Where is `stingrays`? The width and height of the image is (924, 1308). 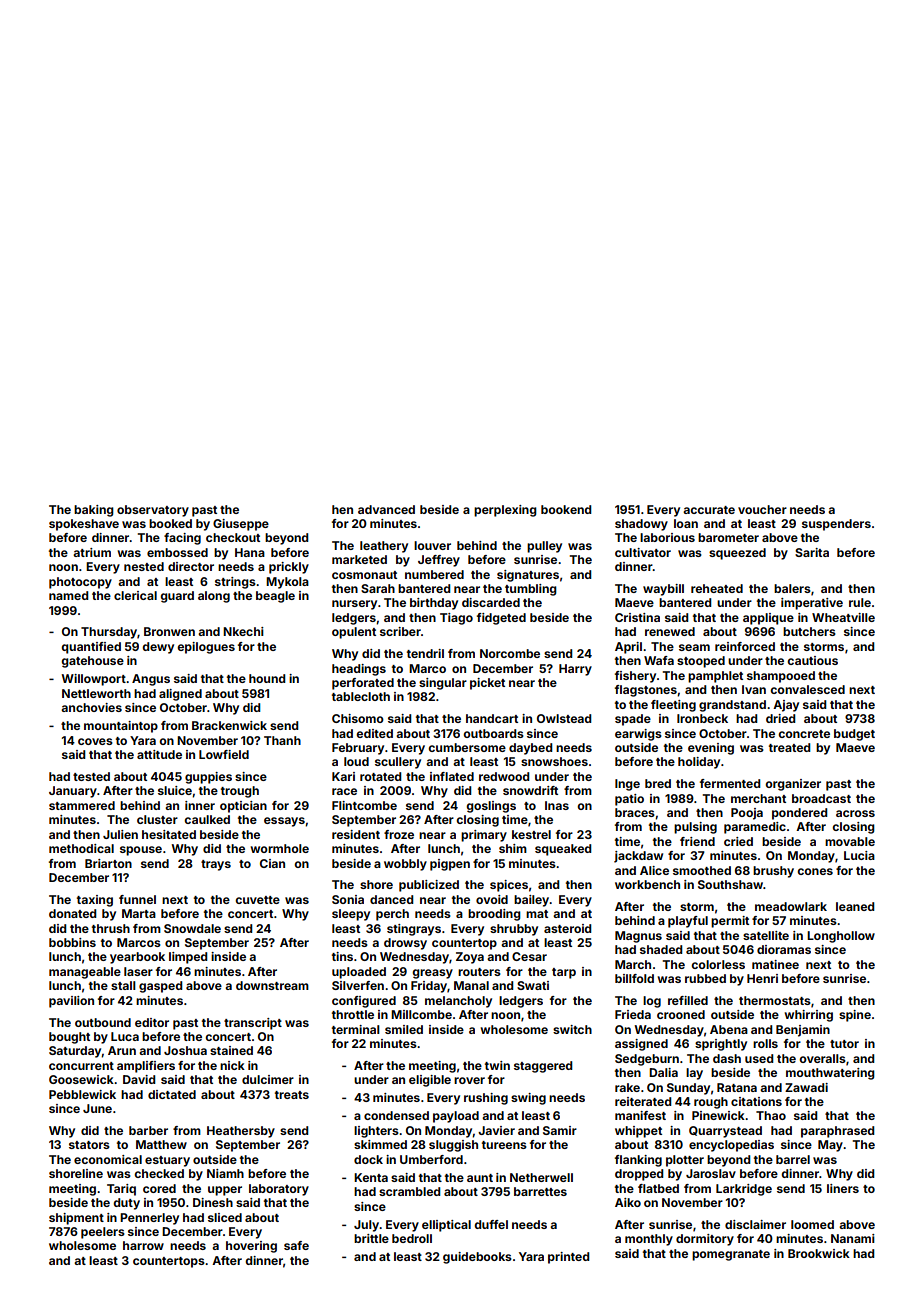 stingrays is located at coordinates (414, 930).
